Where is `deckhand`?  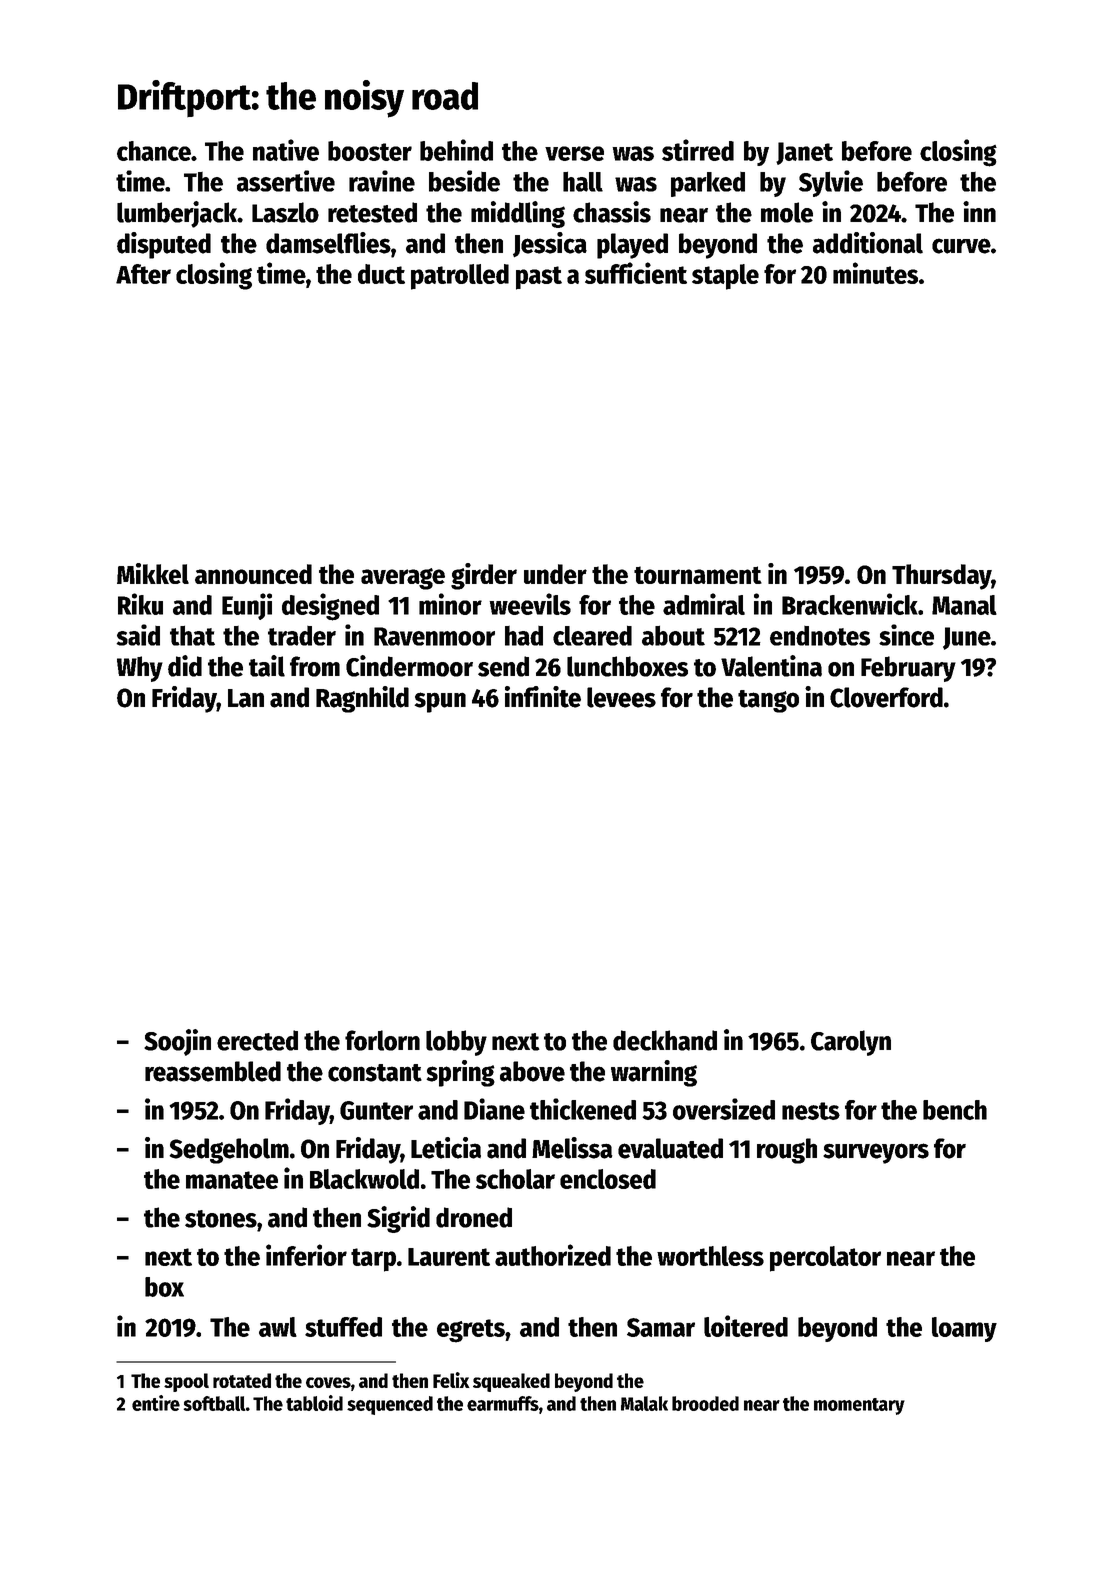 deckhand is located at coordinates (665, 1040).
